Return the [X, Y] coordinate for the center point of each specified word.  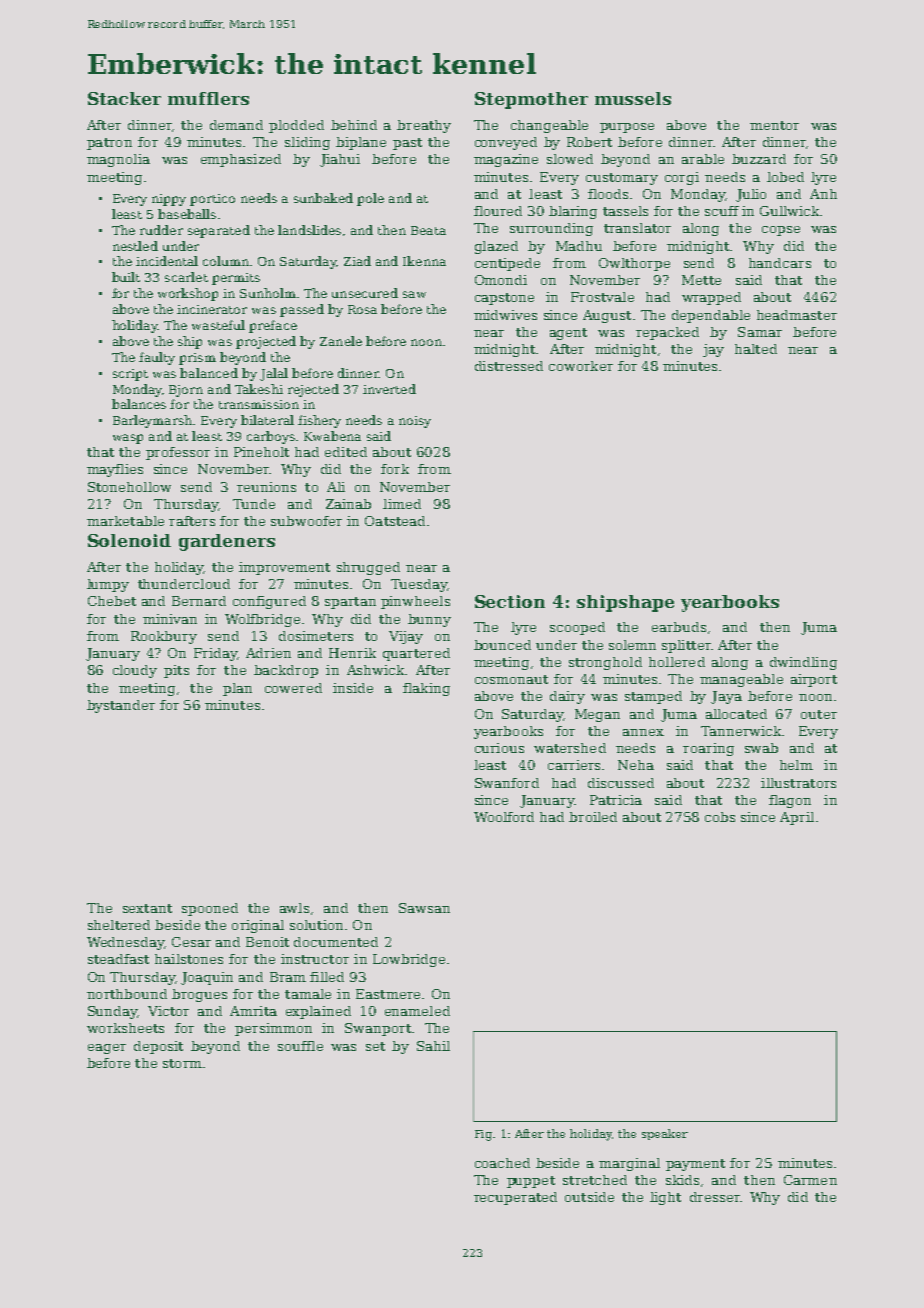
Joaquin [207, 978]
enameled [417, 1011]
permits [236, 279]
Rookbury [164, 637]
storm [182, 1063]
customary [622, 179]
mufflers [208, 98]
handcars [780, 263]
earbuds [679, 627]
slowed [570, 159]
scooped [577, 628]
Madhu [579, 246]
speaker [665, 1134]
